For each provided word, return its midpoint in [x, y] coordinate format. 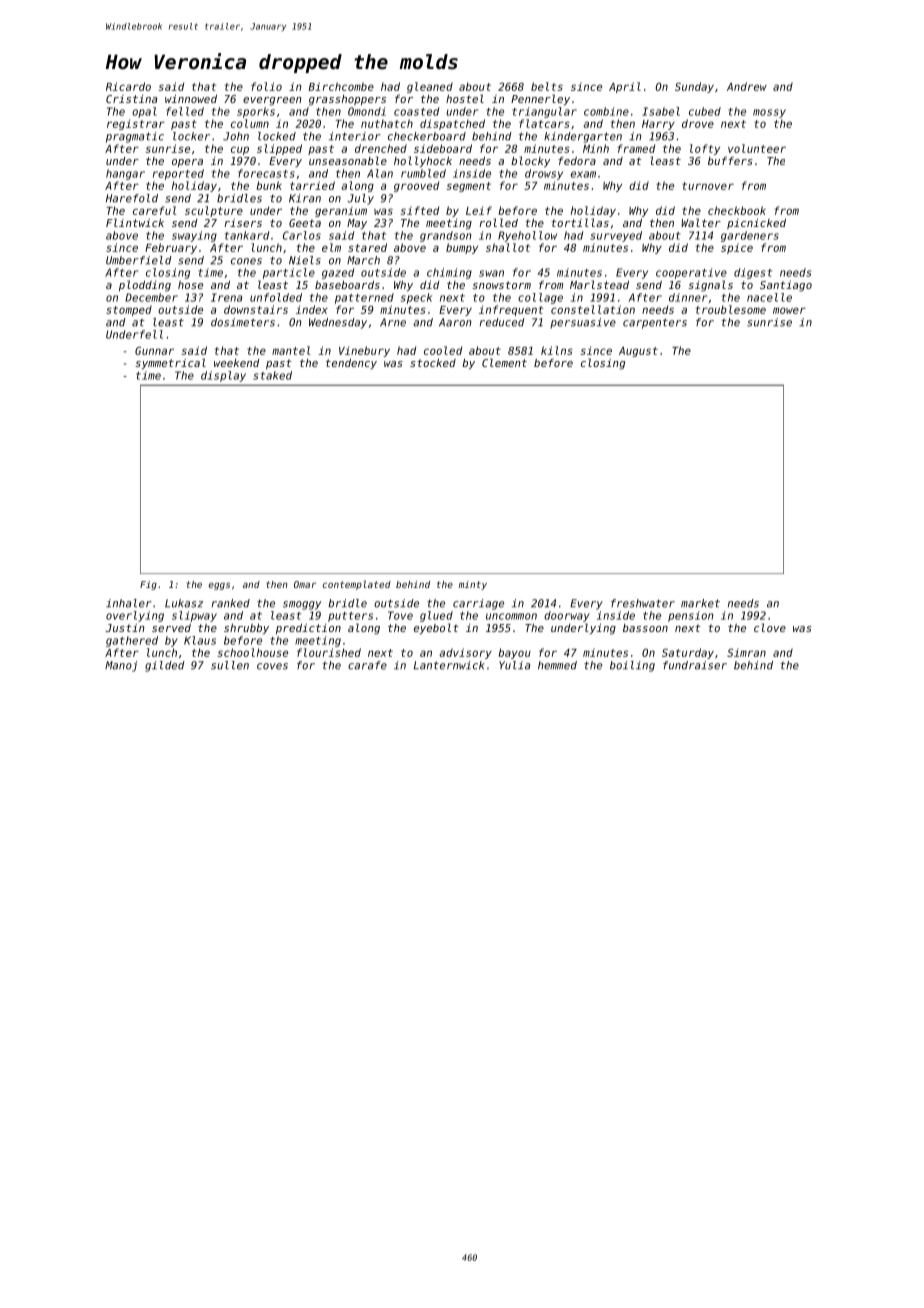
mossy [769, 113]
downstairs [256, 309]
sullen [230, 665]
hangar [125, 174]
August [638, 352]
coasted [416, 111]
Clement [504, 362]
